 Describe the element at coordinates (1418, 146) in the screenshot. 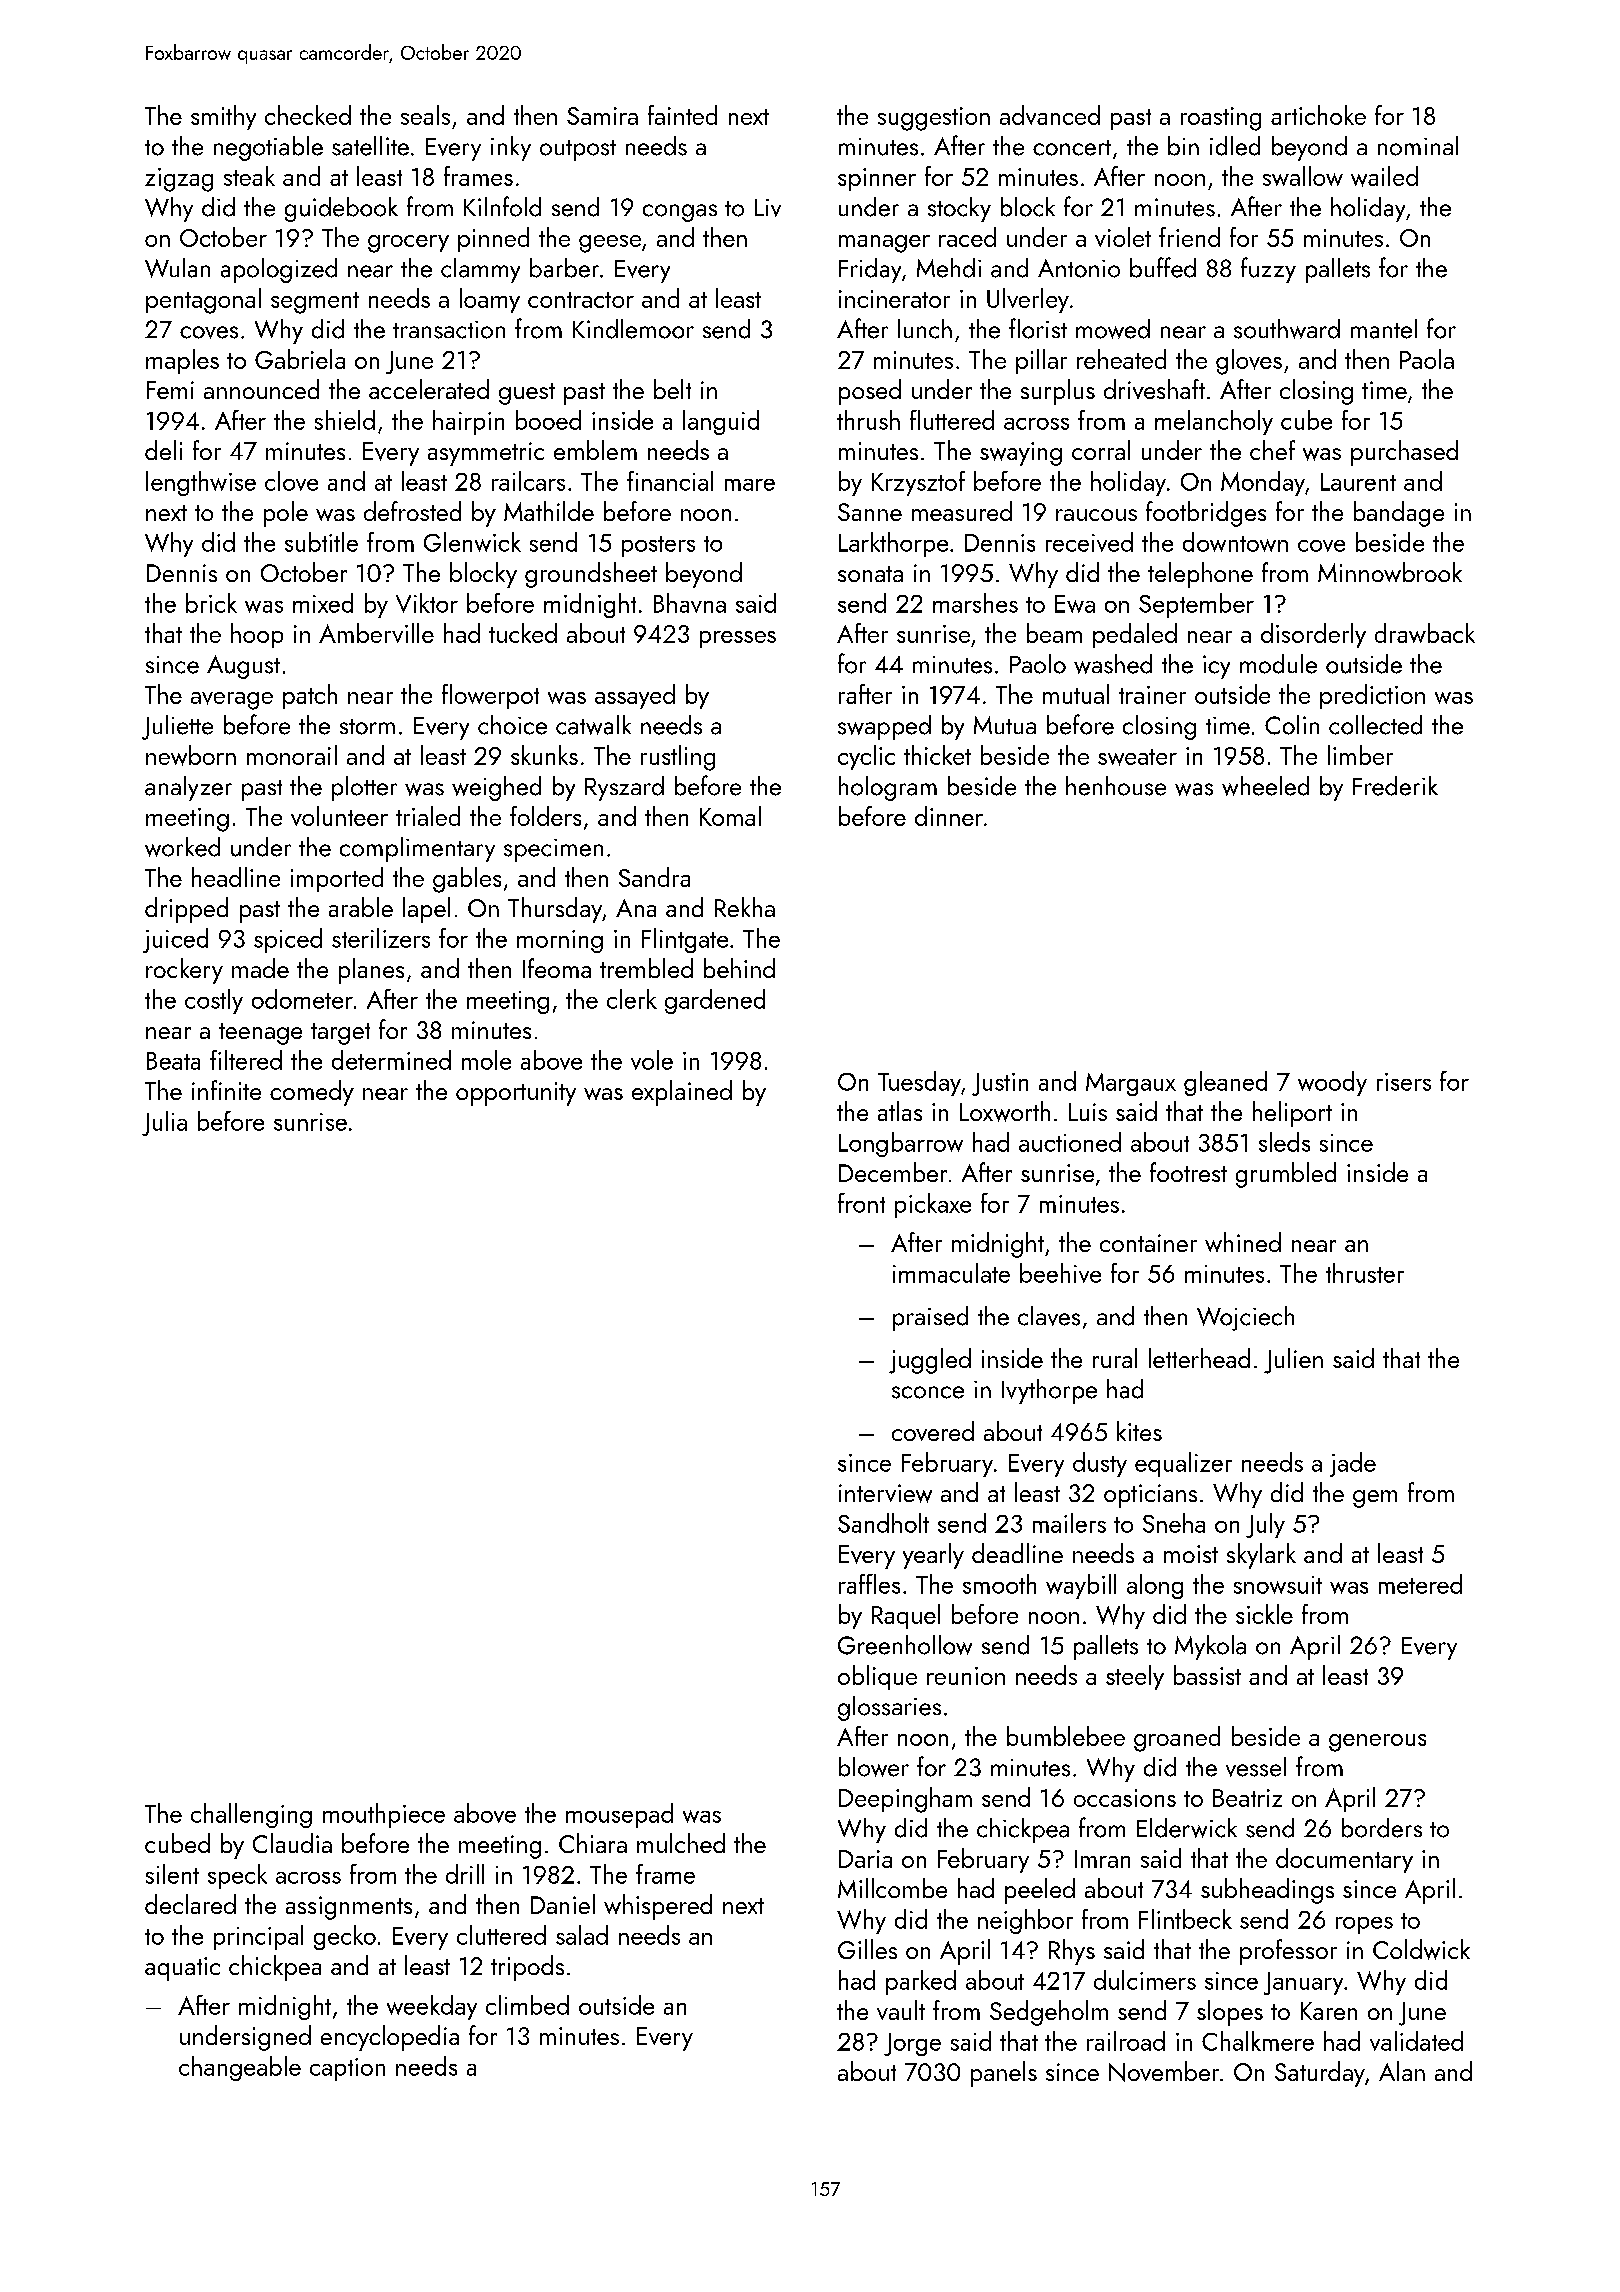

I see `nominal` at that location.
